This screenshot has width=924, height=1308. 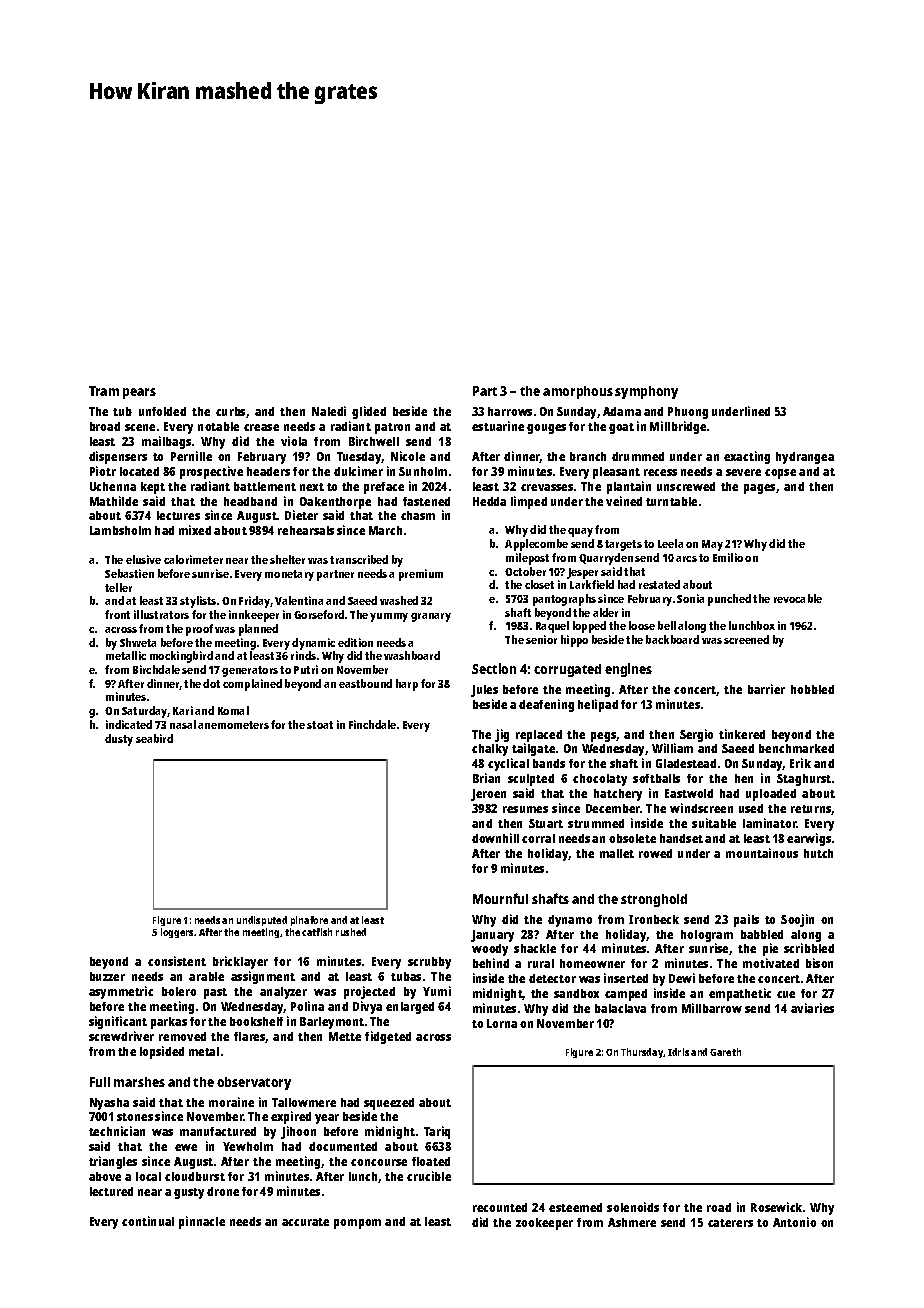 What do you see at coordinates (794, 1222) in the screenshot?
I see `Antonio` at bounding box center [794, 1222].
